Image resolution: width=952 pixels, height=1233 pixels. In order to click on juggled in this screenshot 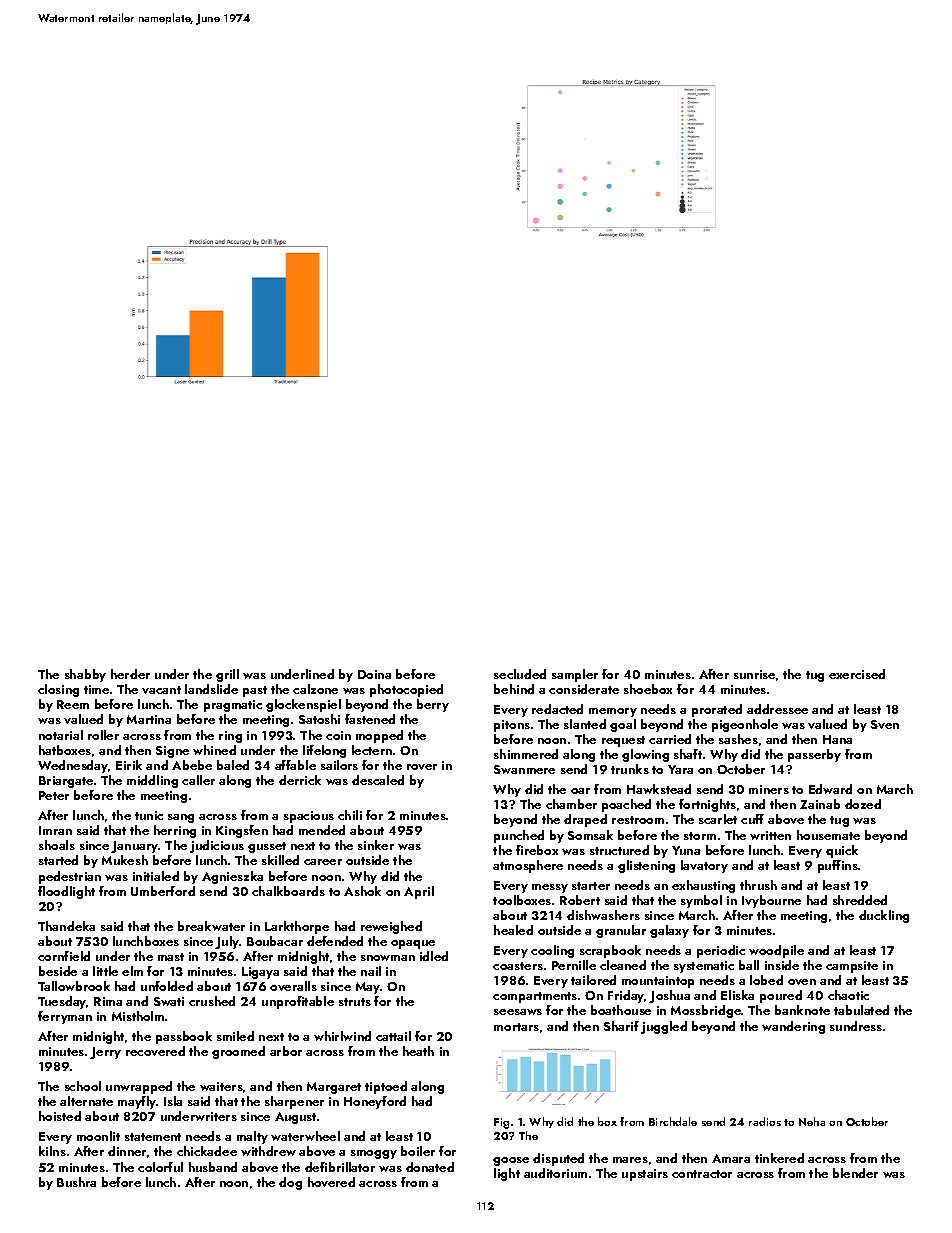, I will do `click(664, 1027)`.
